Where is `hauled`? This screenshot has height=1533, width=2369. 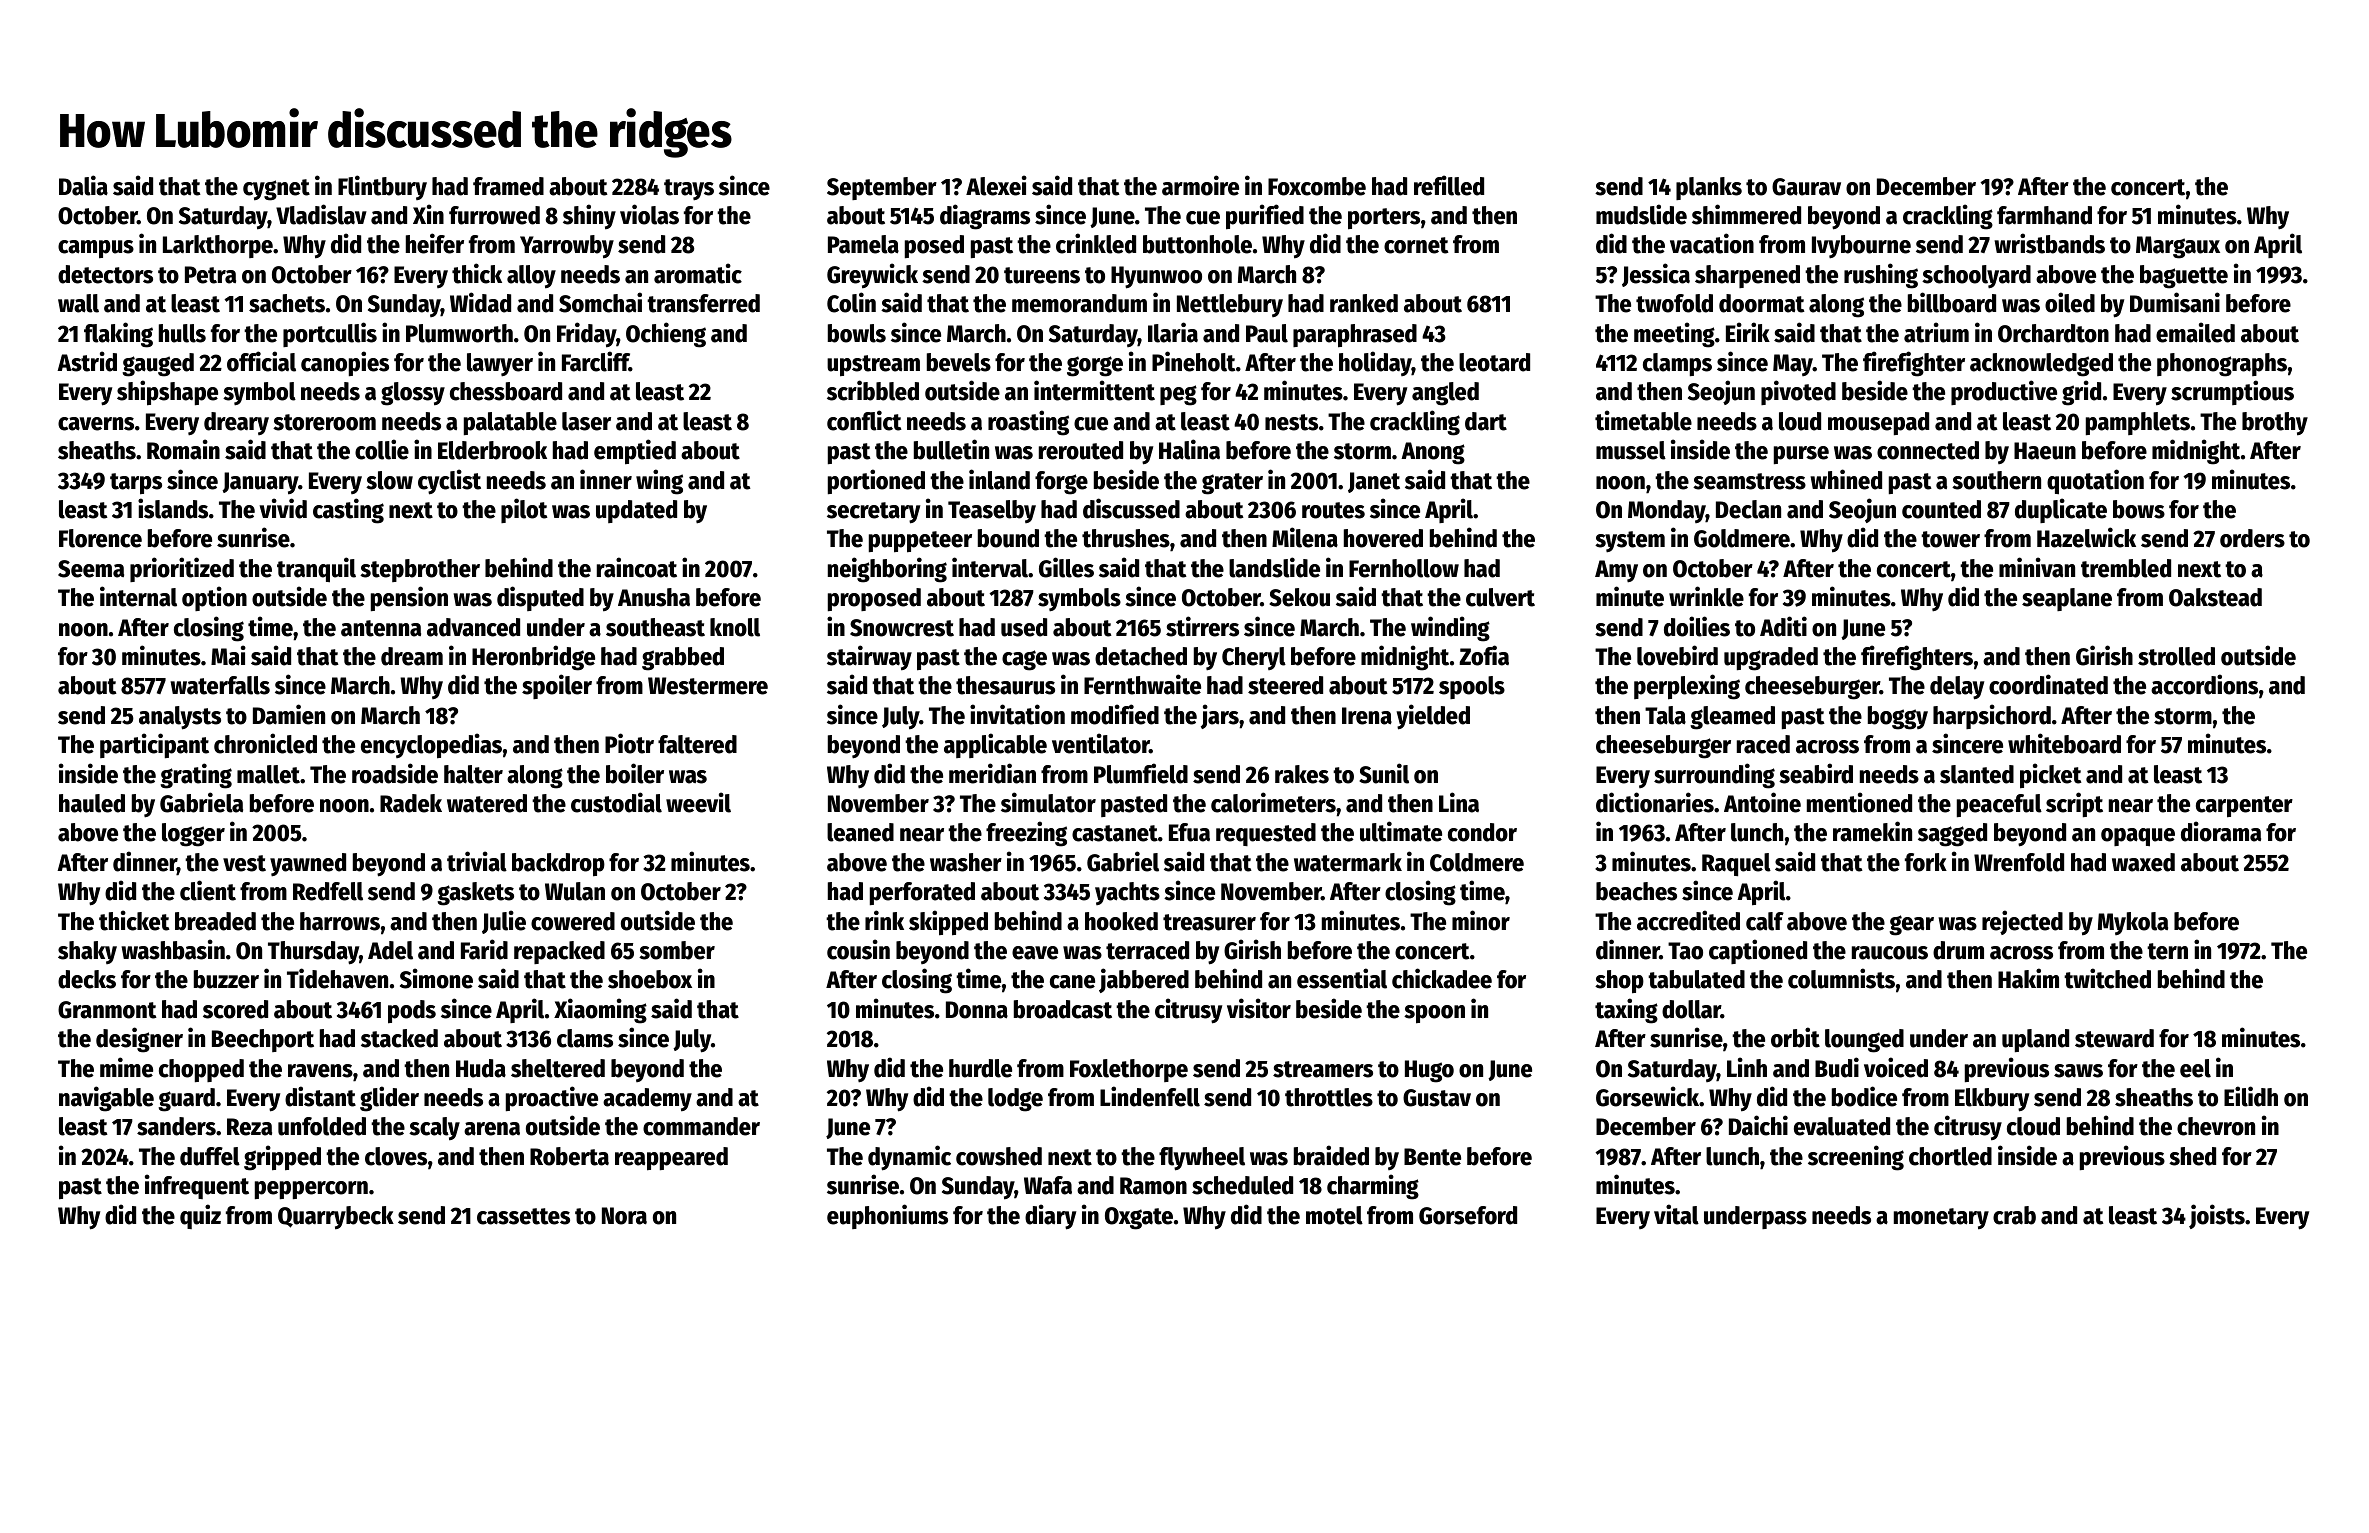 hauled is located at coordinates (92, 803).
